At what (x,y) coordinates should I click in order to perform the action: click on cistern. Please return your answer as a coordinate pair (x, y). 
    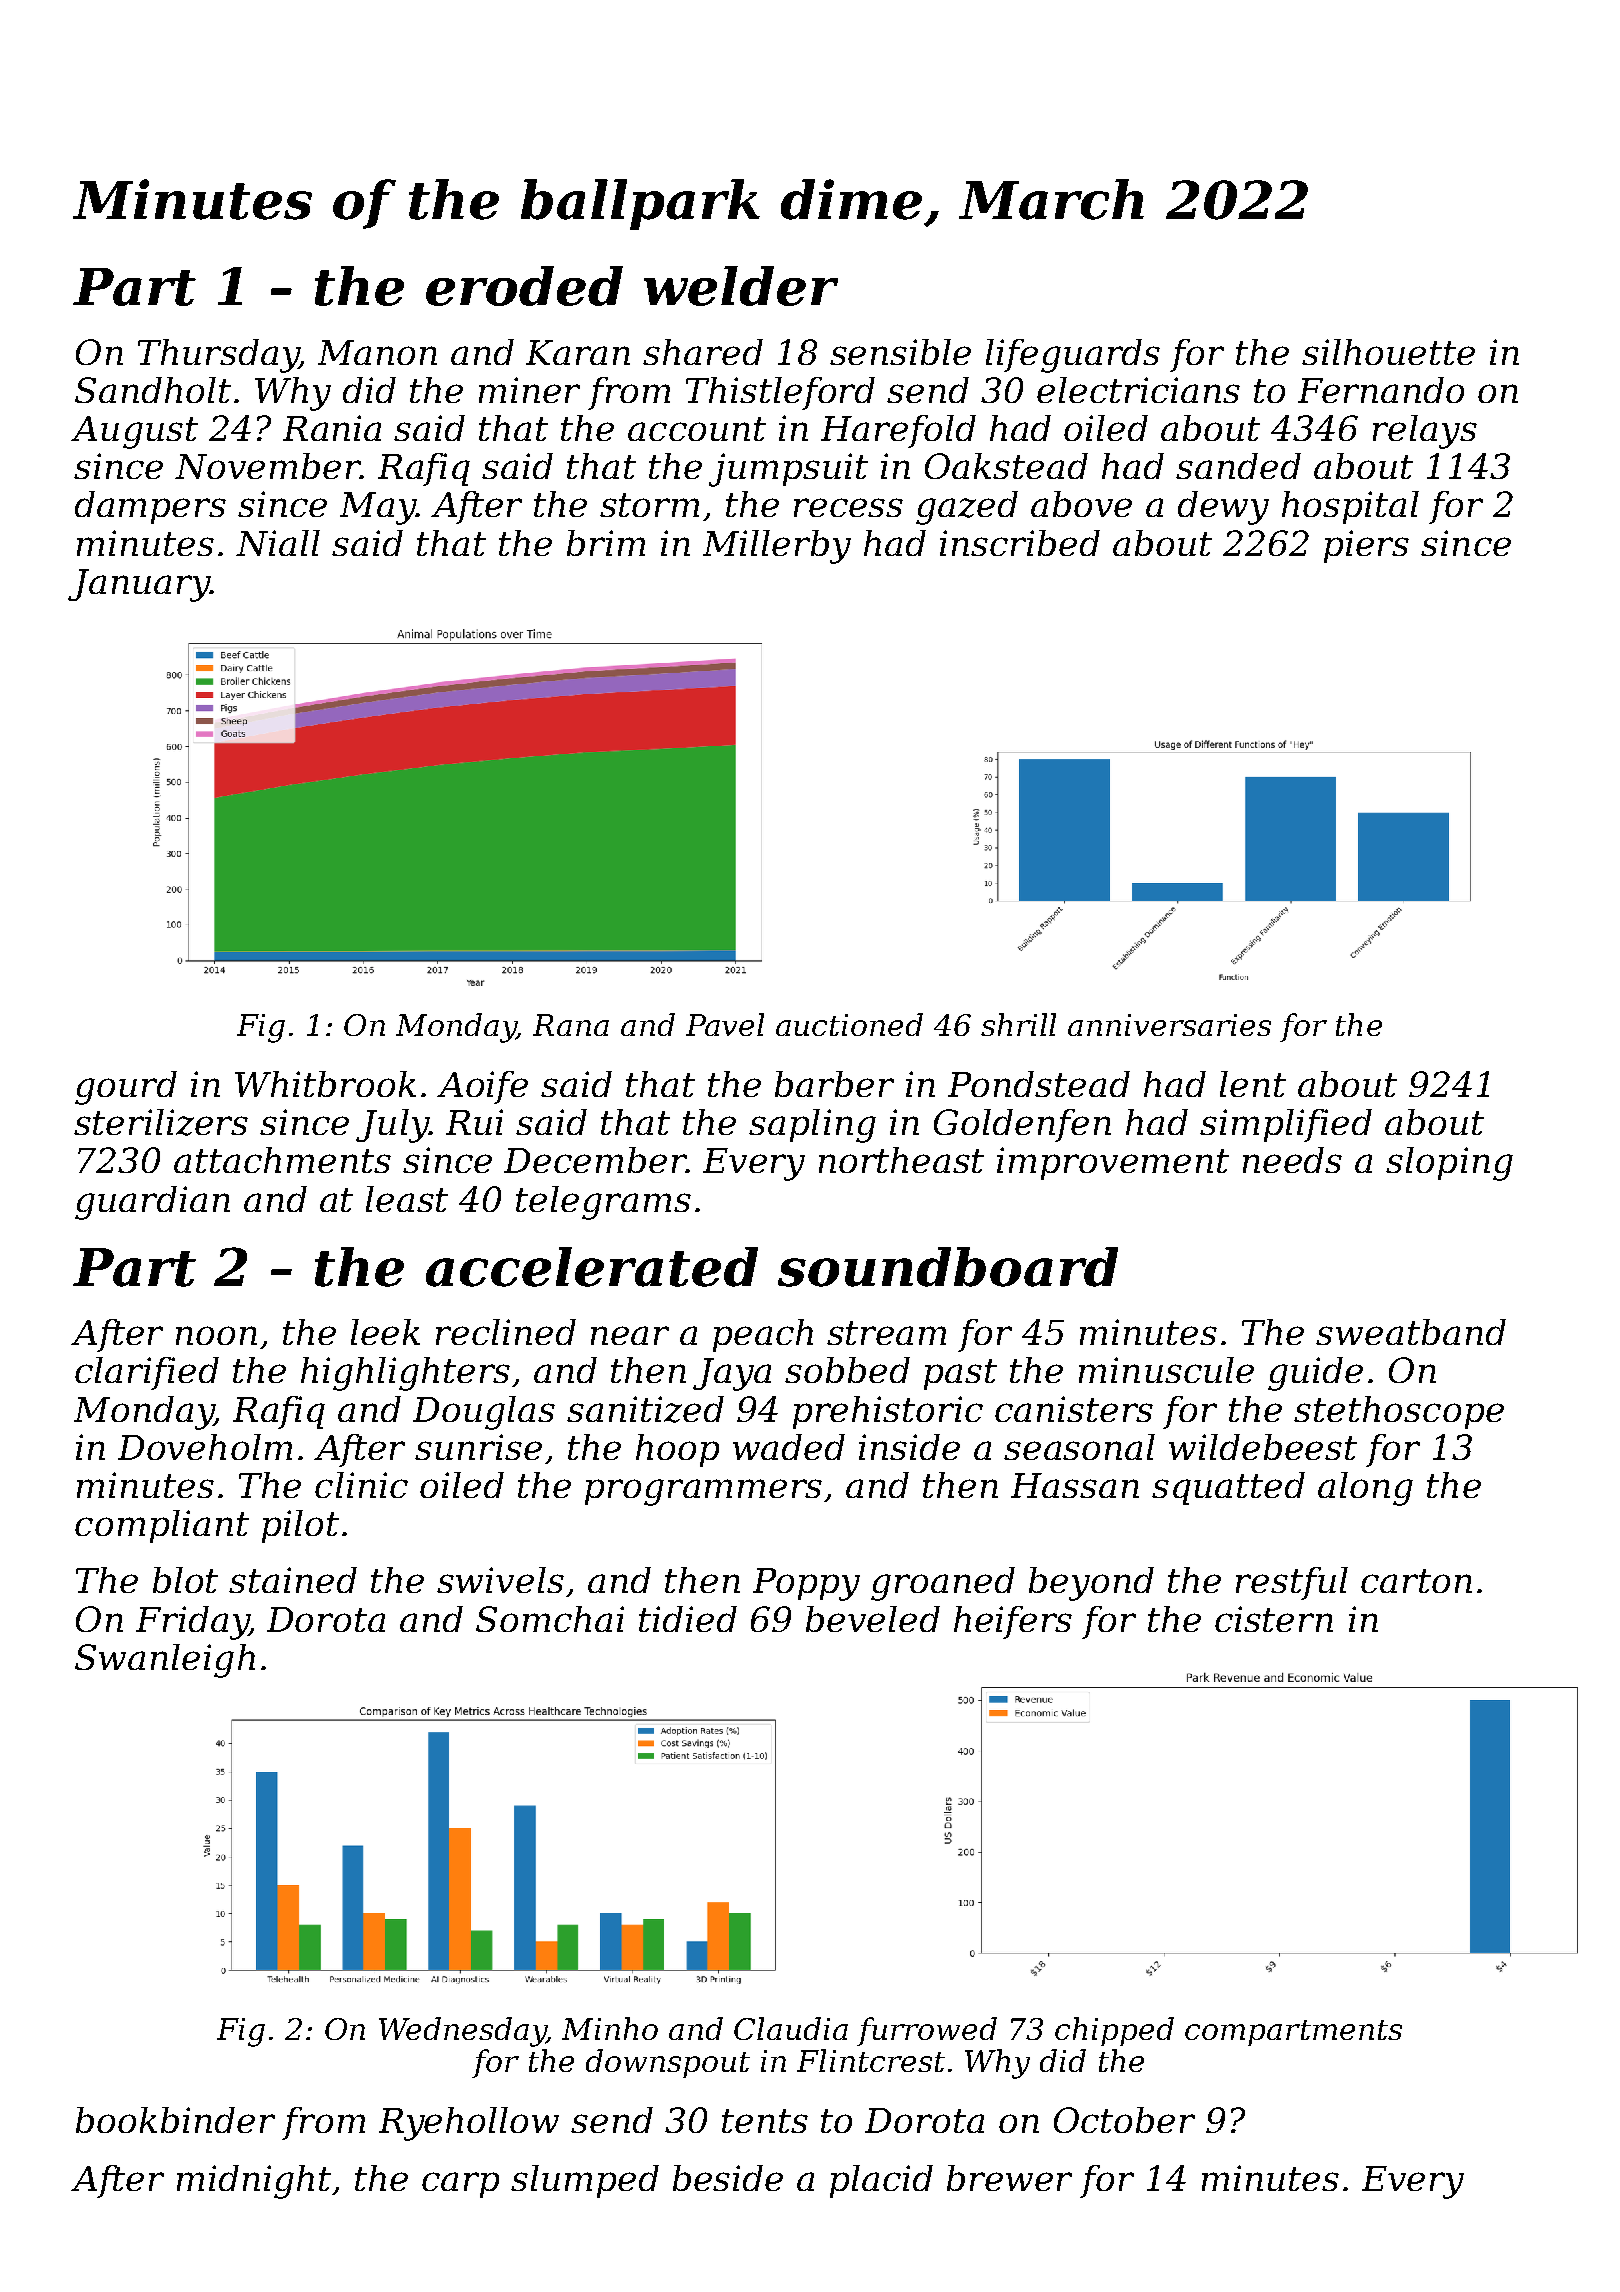
    Looking at the image, I should click on (1274, 1619).
